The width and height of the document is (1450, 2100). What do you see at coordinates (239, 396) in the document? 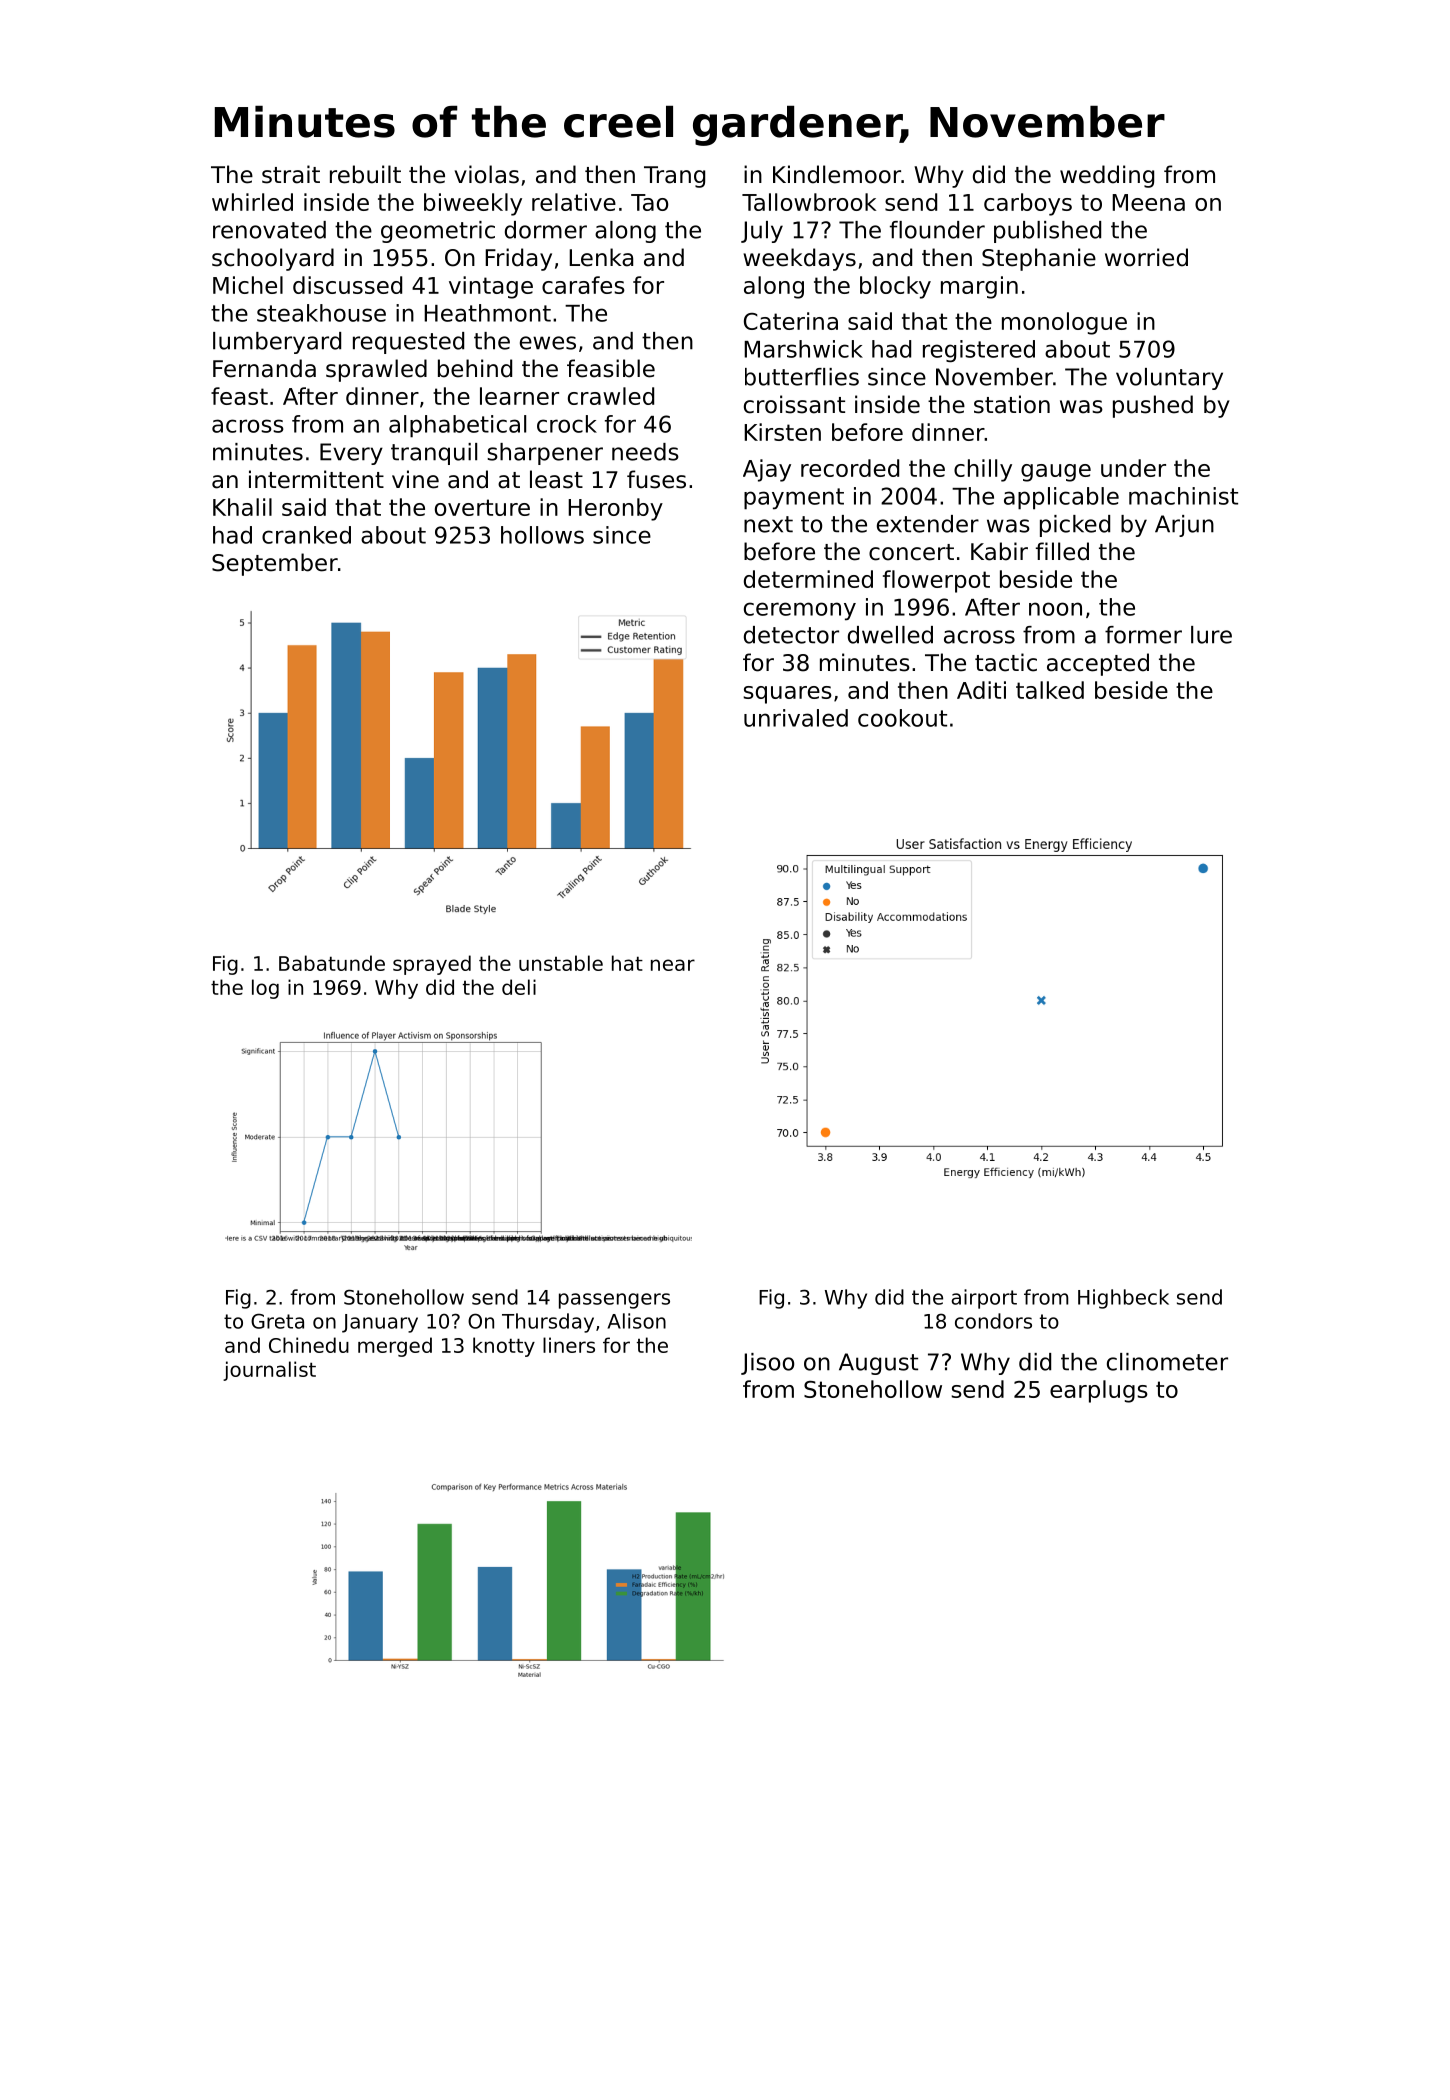
I see `feast` at bounding box center [239, 396].
